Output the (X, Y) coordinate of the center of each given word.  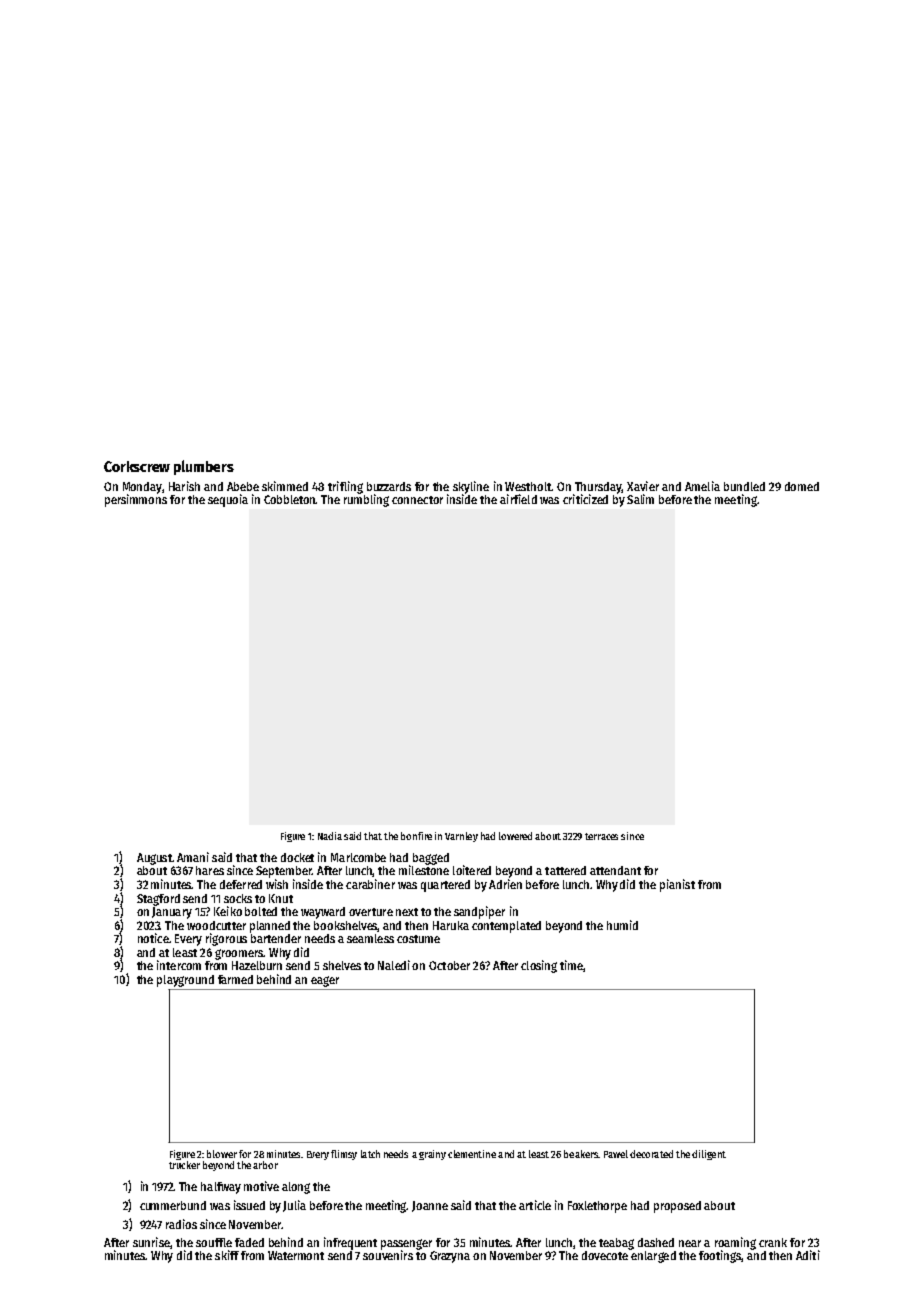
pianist (677, 885)
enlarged (653, 1257)
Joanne (430, 1206)
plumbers (204, 467)
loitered (472, 870)
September (284, 872)
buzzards (389, 486)
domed (802, 486)
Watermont (296, 1255)
